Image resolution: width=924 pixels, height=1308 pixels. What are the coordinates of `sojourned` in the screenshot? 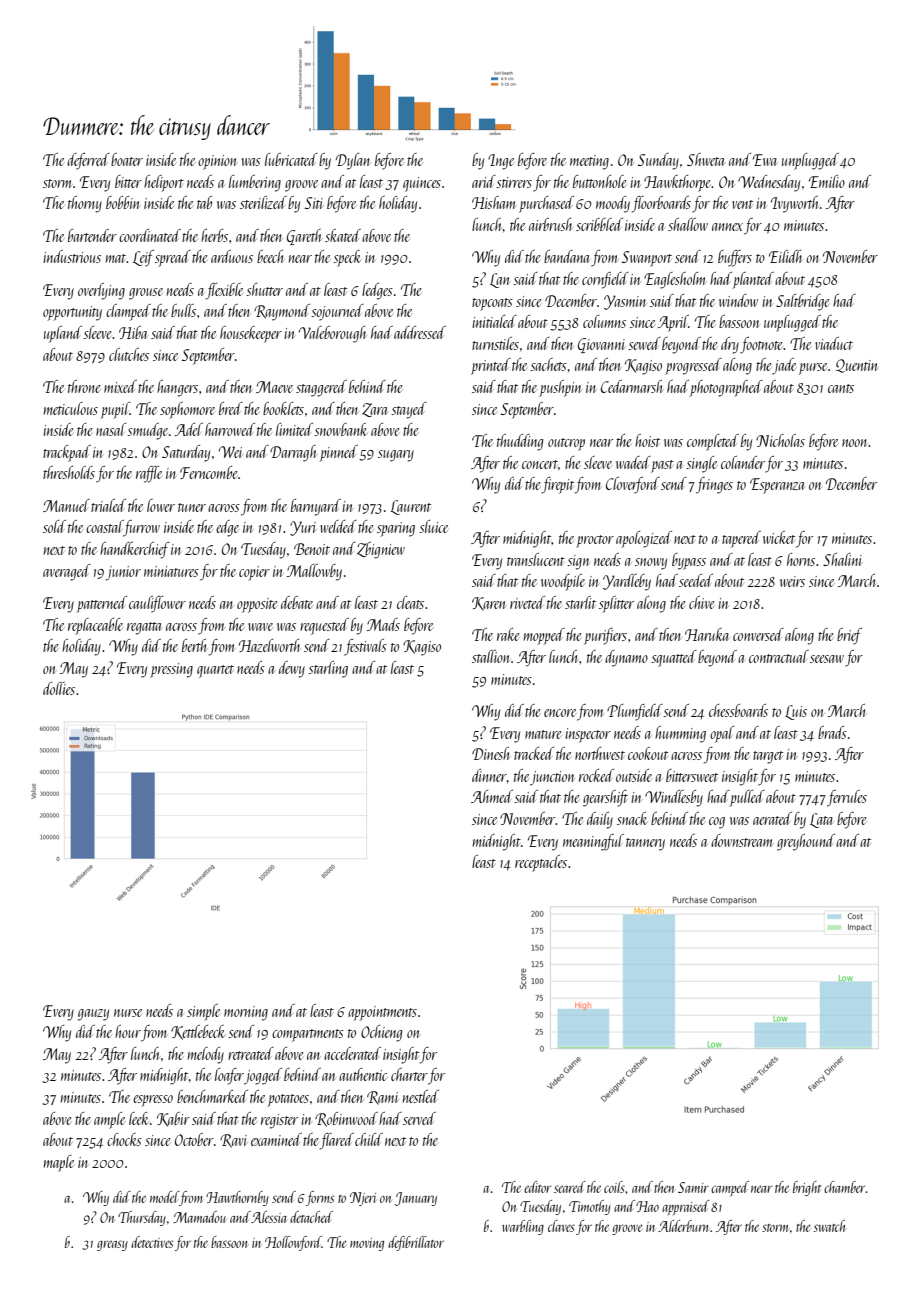 It's located at (337, 312).
